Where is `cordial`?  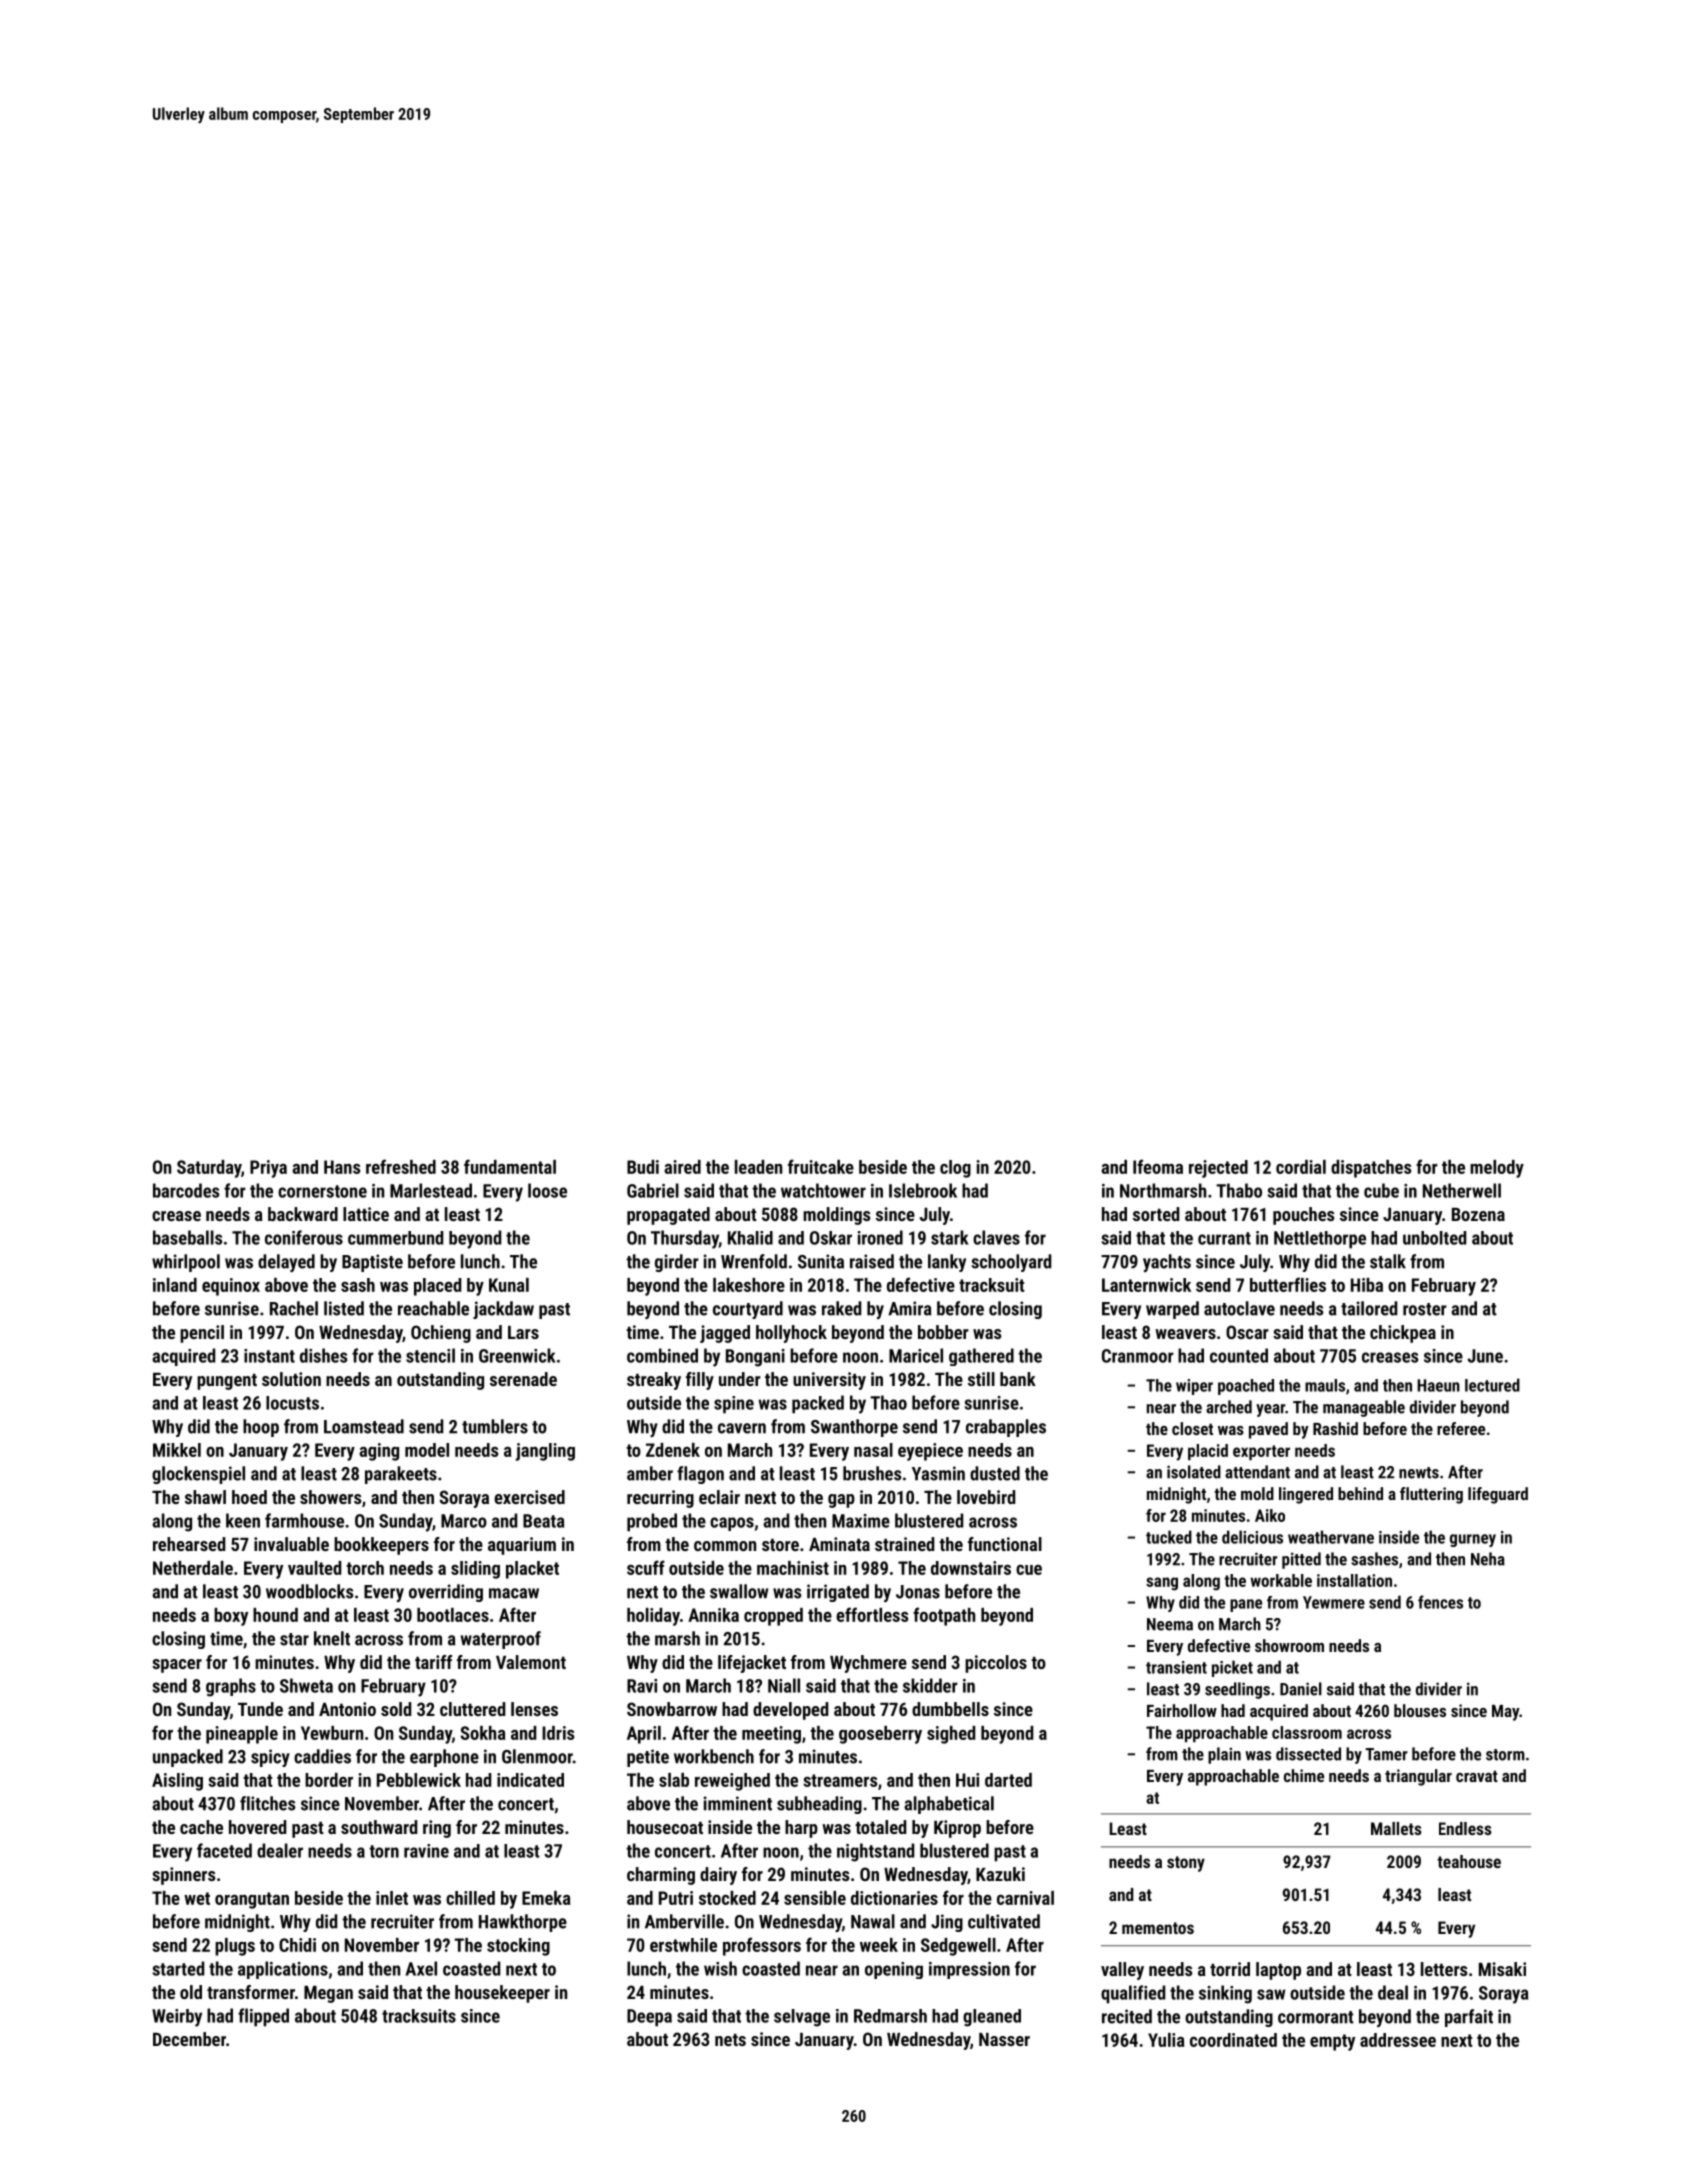 cordial is located at coordinates (1301, 1167).
